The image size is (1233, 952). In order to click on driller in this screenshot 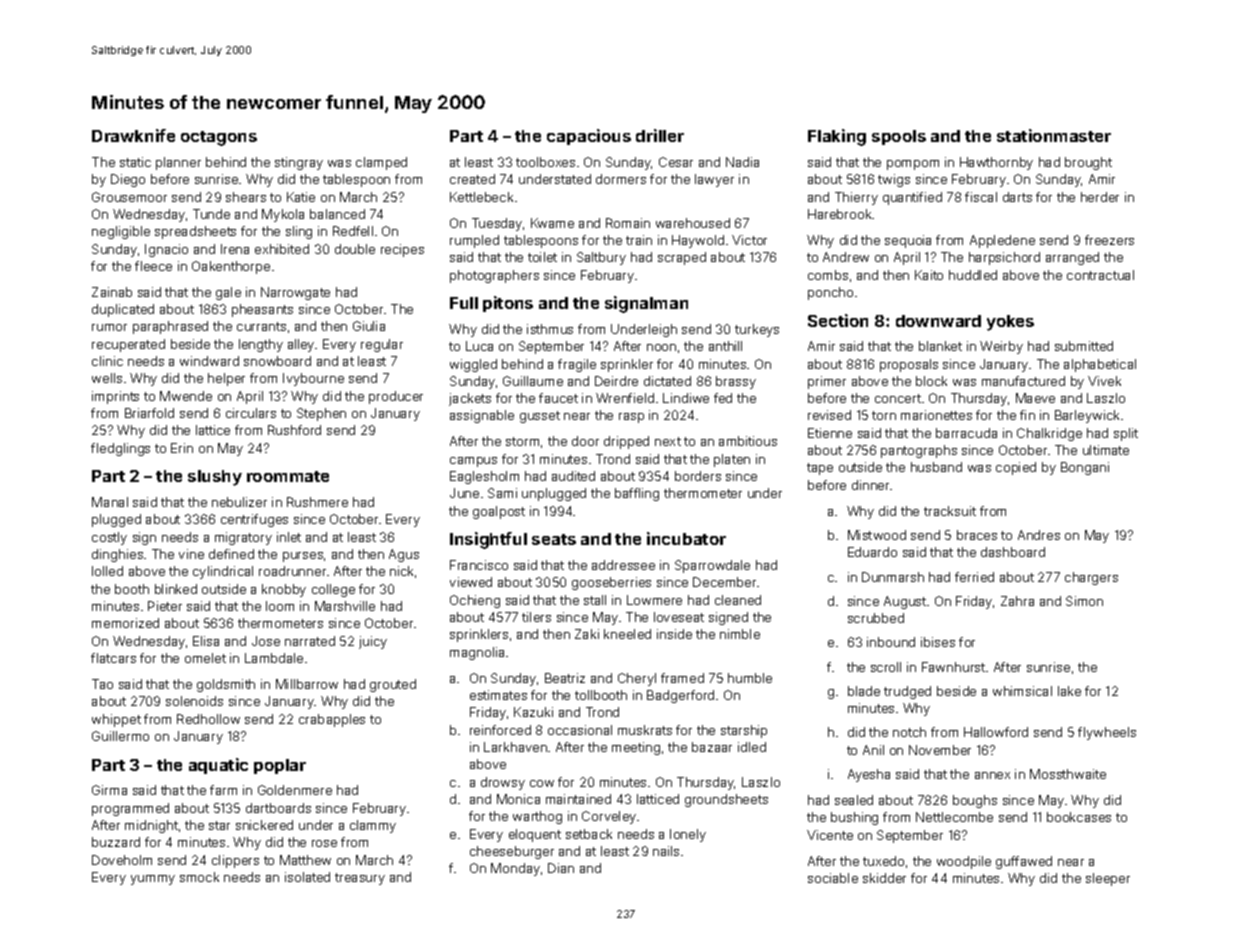, I will do `click(660, 135)`.
